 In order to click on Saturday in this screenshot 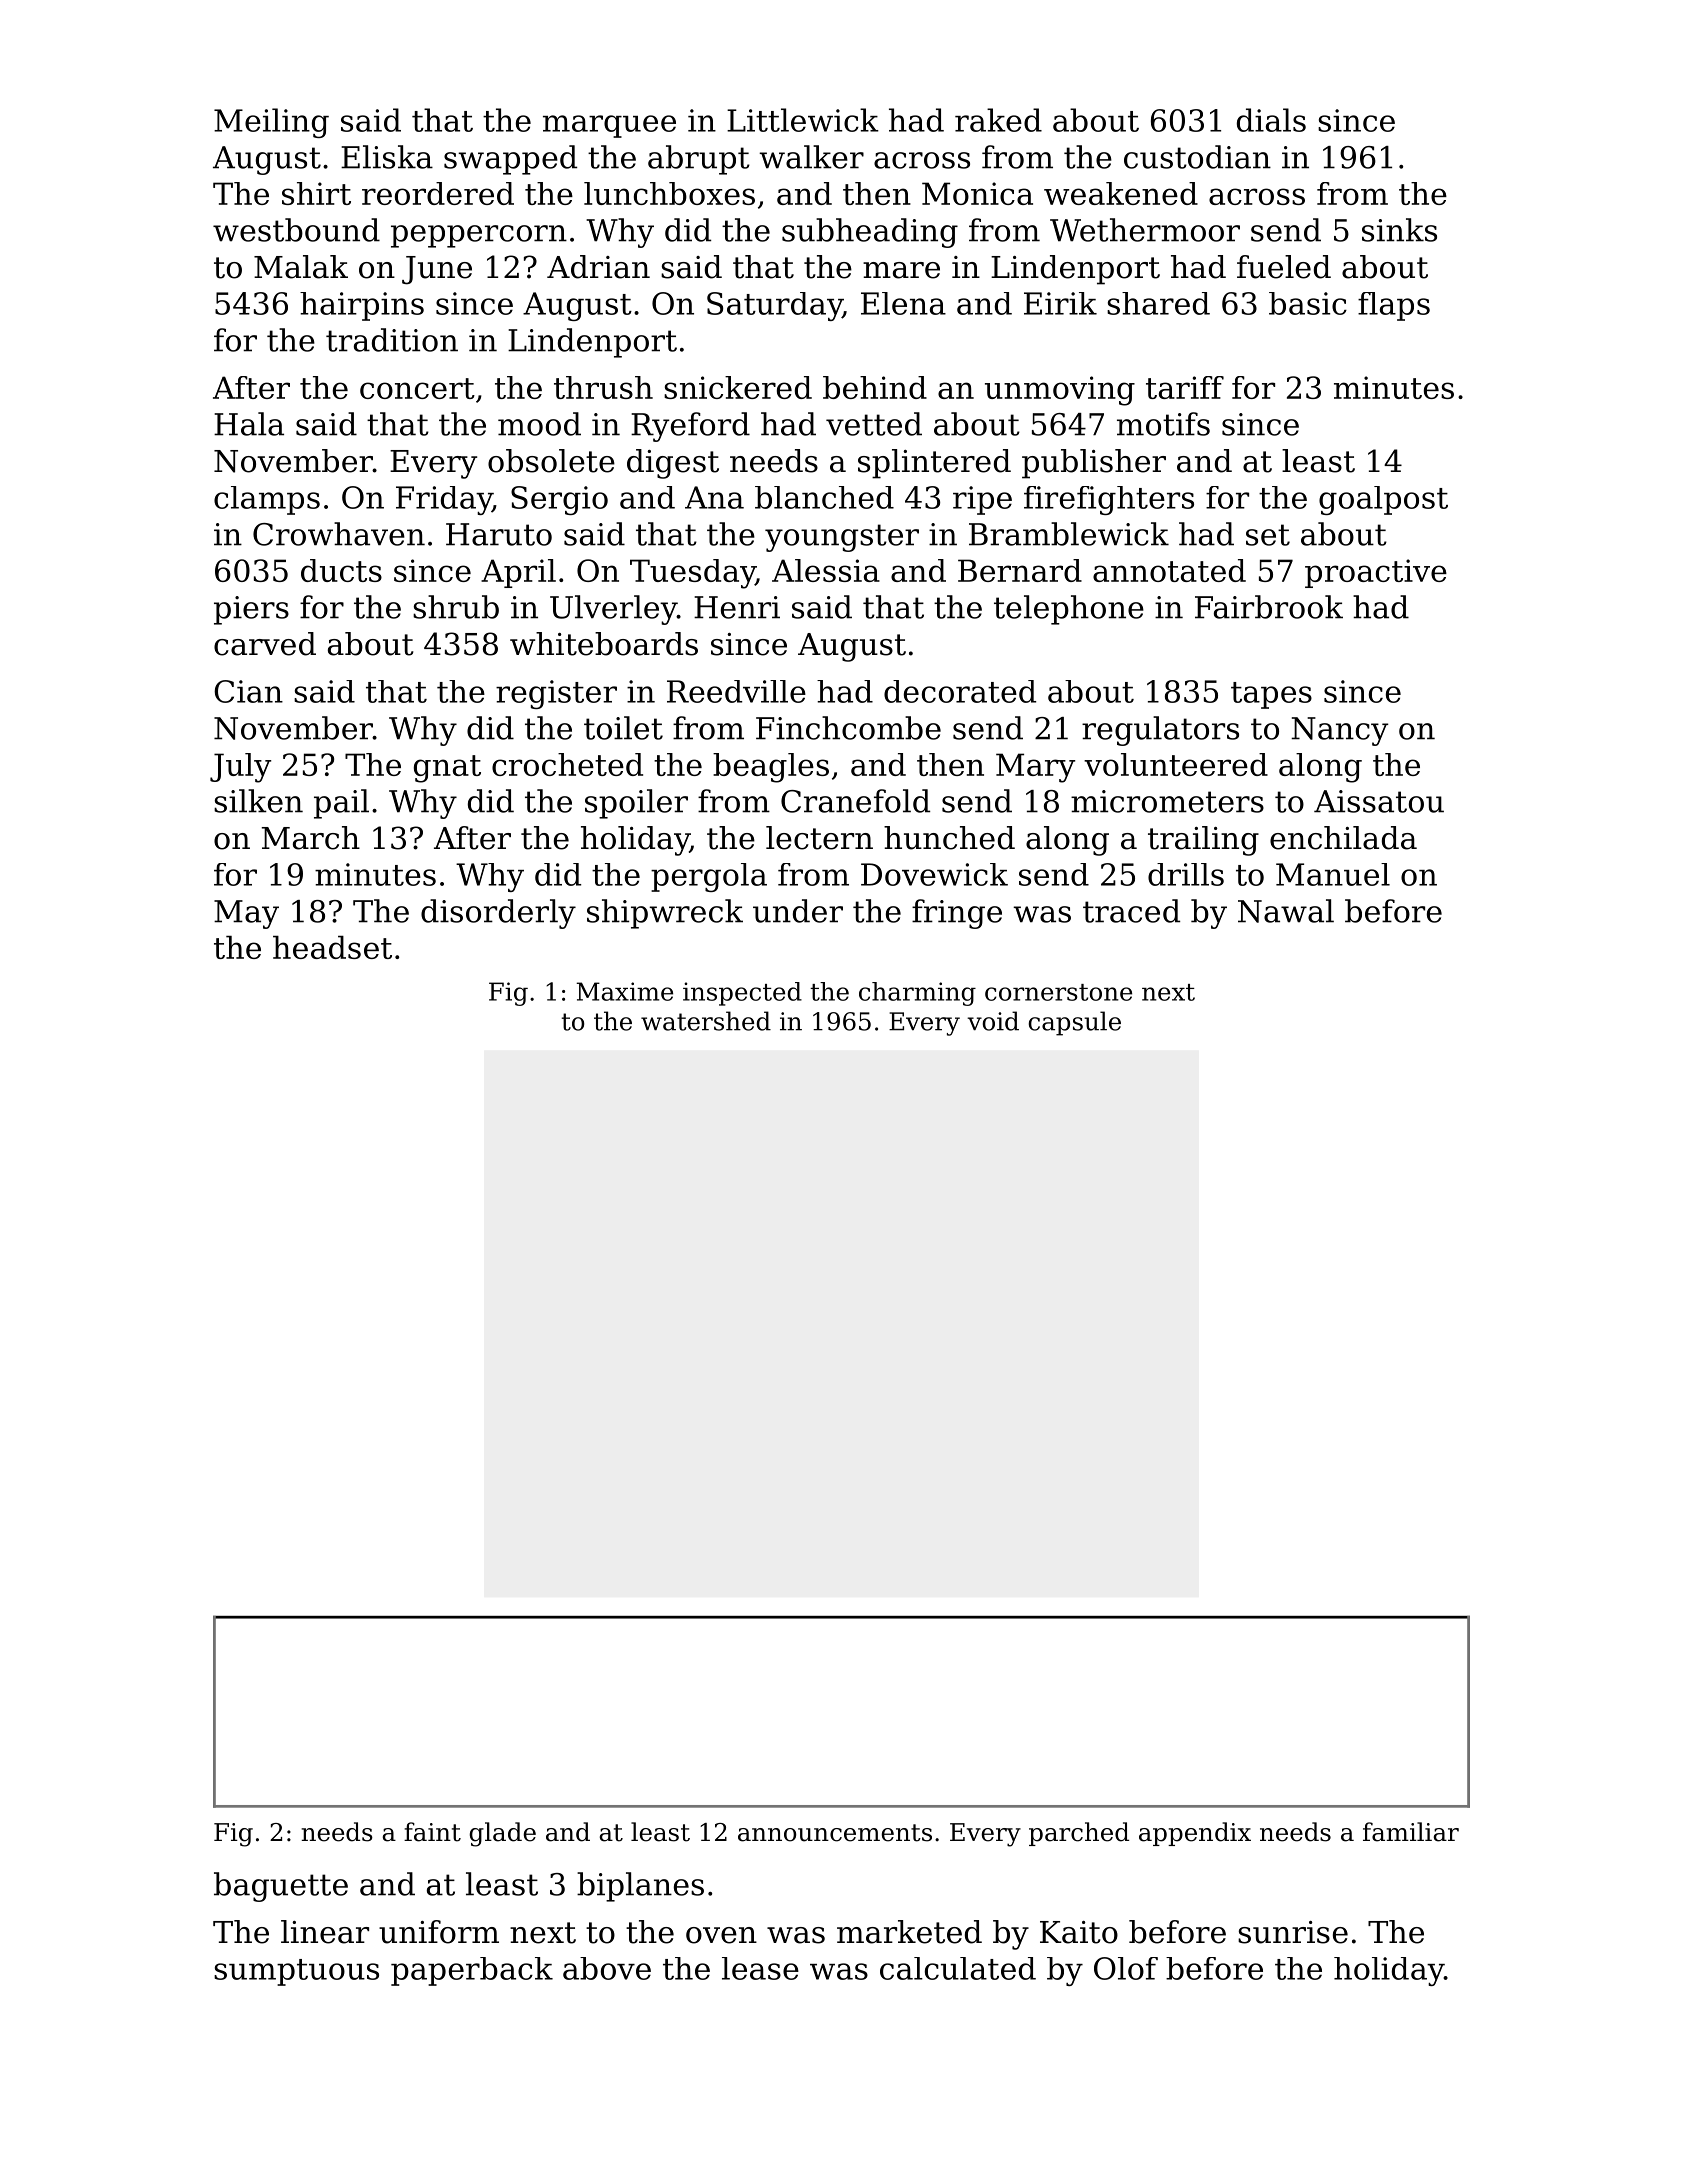, I will do `click(774, 306)`.
